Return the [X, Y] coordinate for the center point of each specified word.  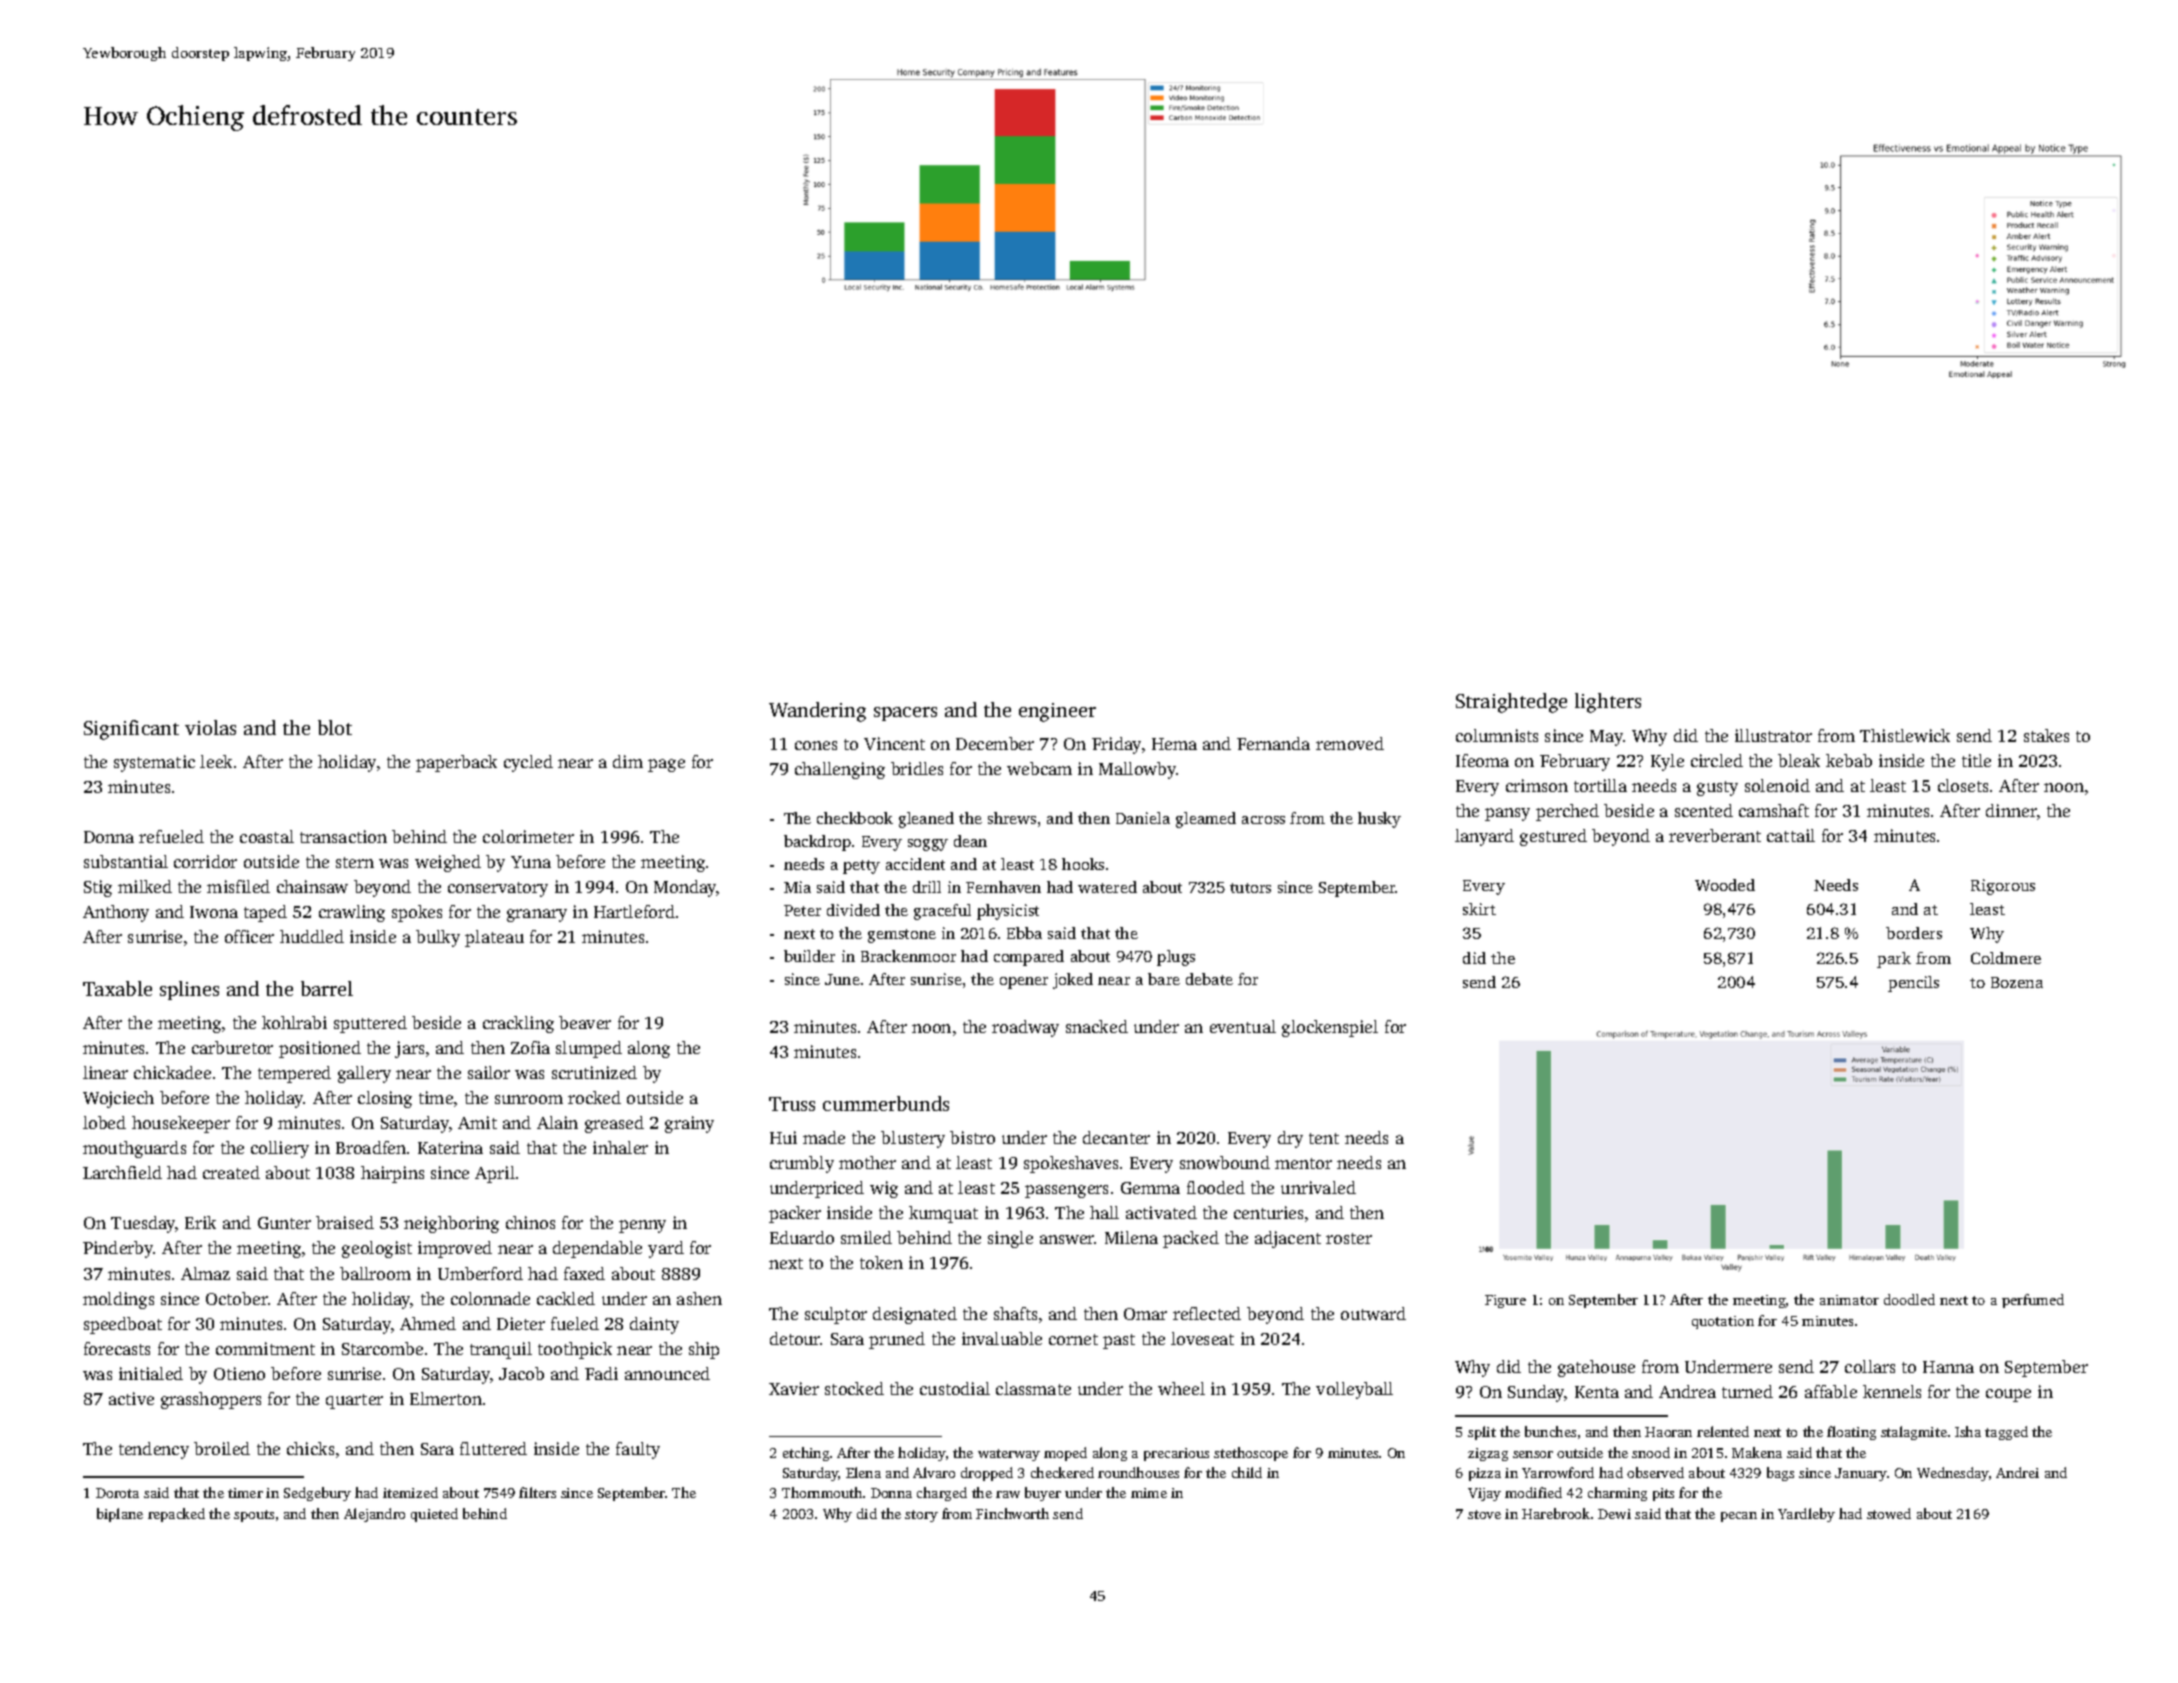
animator [1849, 1300]
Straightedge [1511, 703]
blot [335, 727]
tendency [154, 1450]
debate [1209, 979]
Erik [200, 1222]
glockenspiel [1330, 1028]
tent [1324, 1138]
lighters [1608, 703]
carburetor [232, 1047]
